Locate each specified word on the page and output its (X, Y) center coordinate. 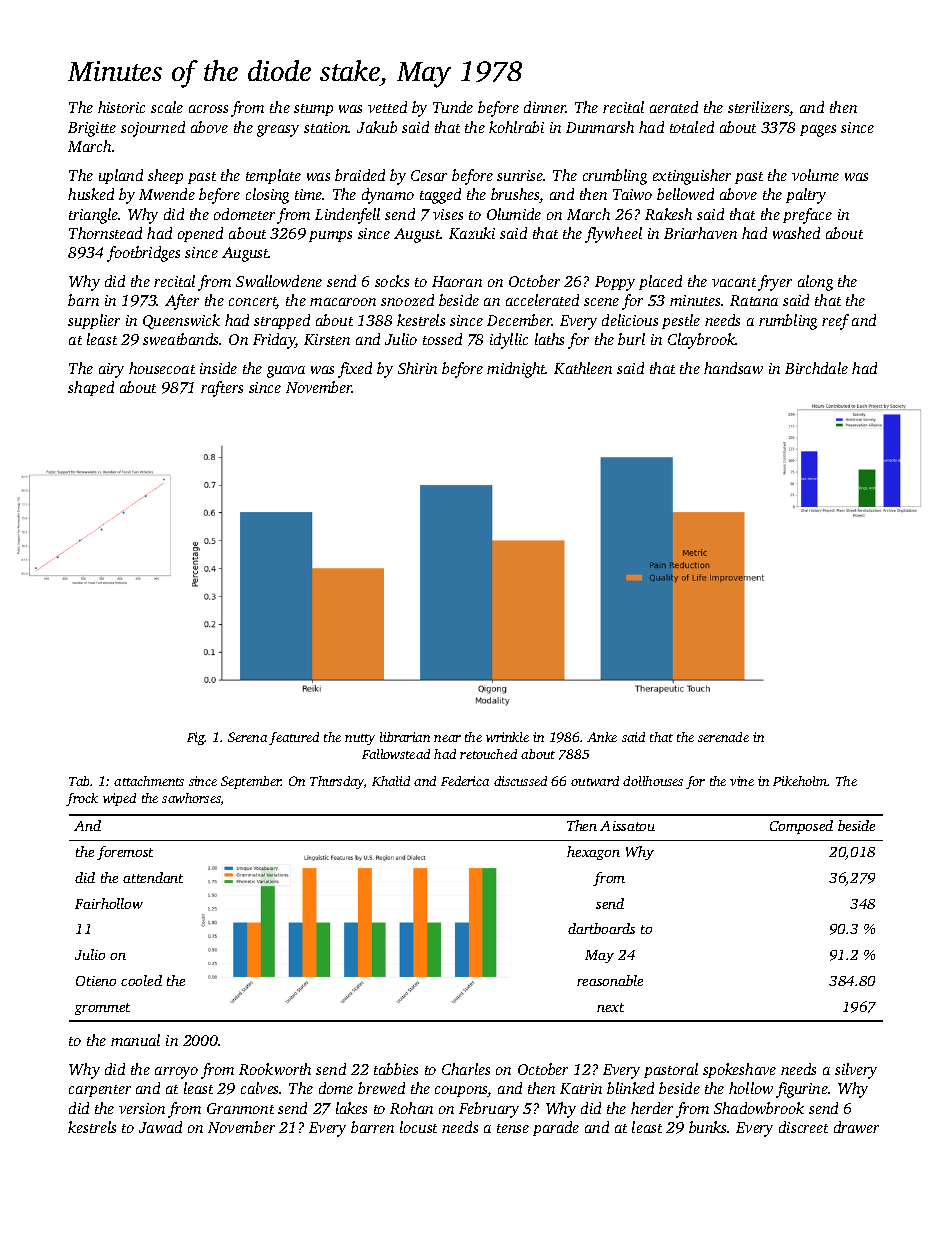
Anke (602, 737)
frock (82, 799)
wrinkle (507, 737)
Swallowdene (279, 281)
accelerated (542, 300)
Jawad (160, 1127)
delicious (630, 320)
